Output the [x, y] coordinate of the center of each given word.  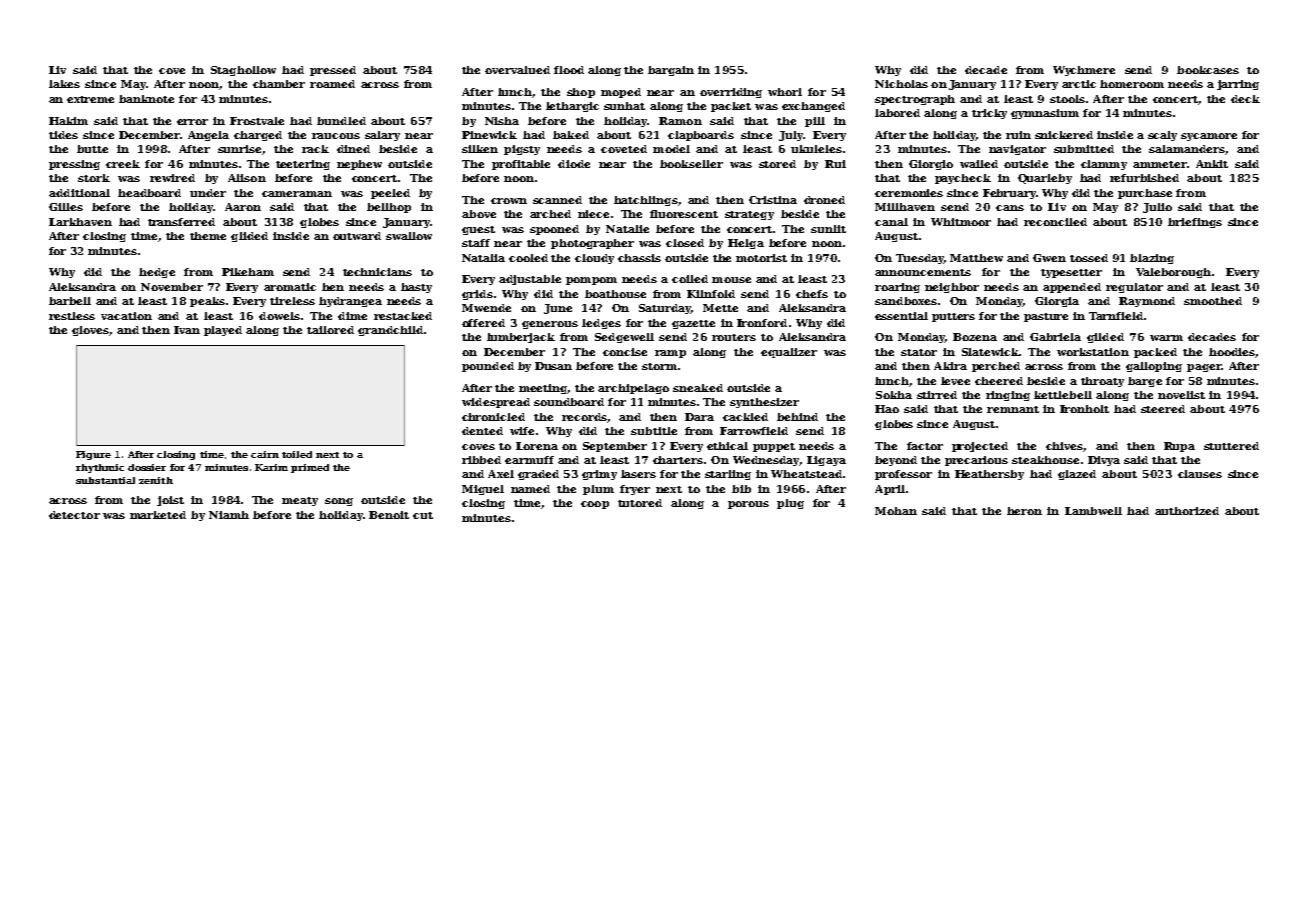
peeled [390, 194]
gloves [91, 331]
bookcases [1208, 70]
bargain [671, 71]
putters [953, 317]
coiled [690, 279]
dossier [147, 467]
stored [777, 164]
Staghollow [243, 71]
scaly [1162, 136]
